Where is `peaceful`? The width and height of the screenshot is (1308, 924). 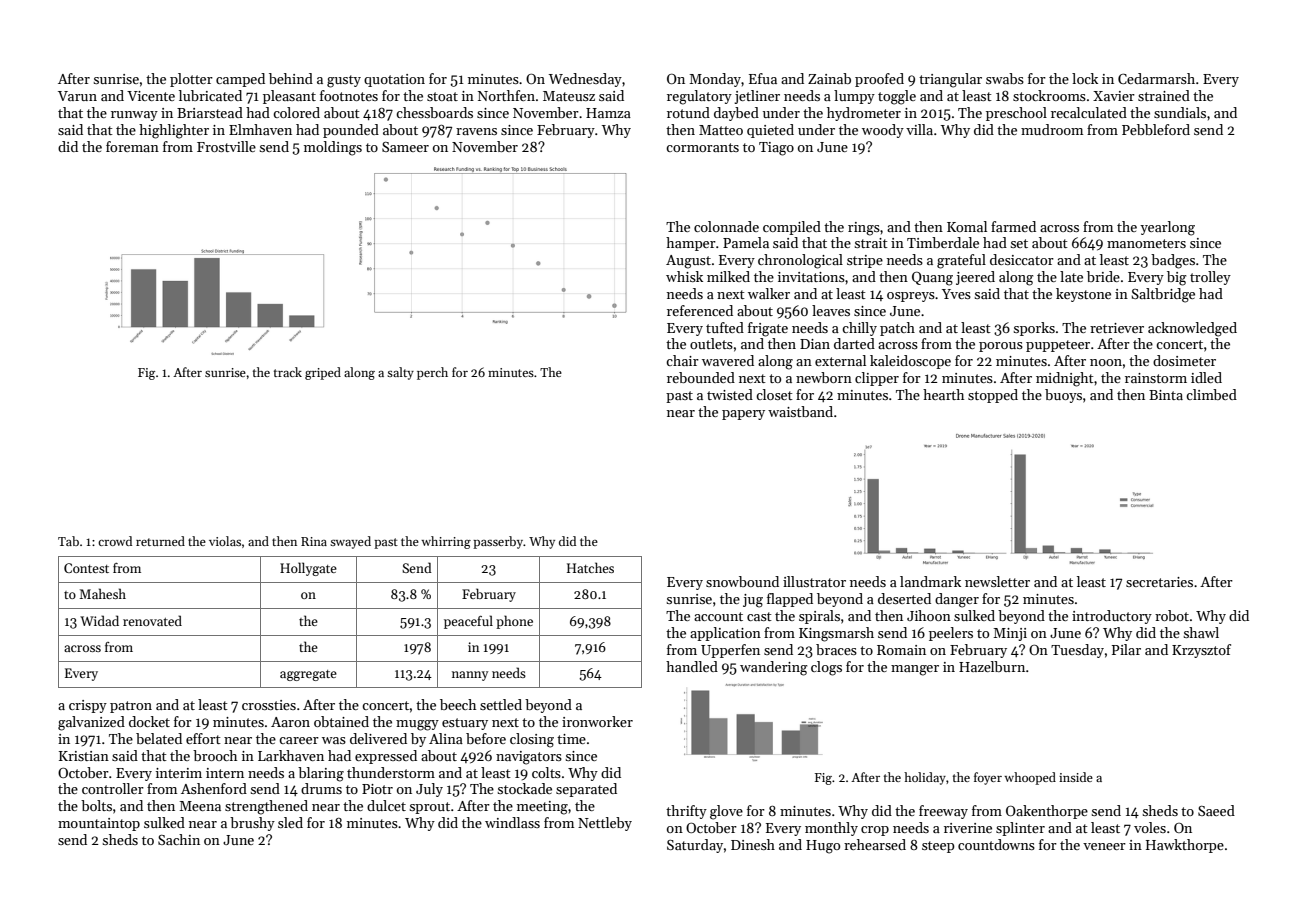 peaceful is located at coordinates (468, 622).
